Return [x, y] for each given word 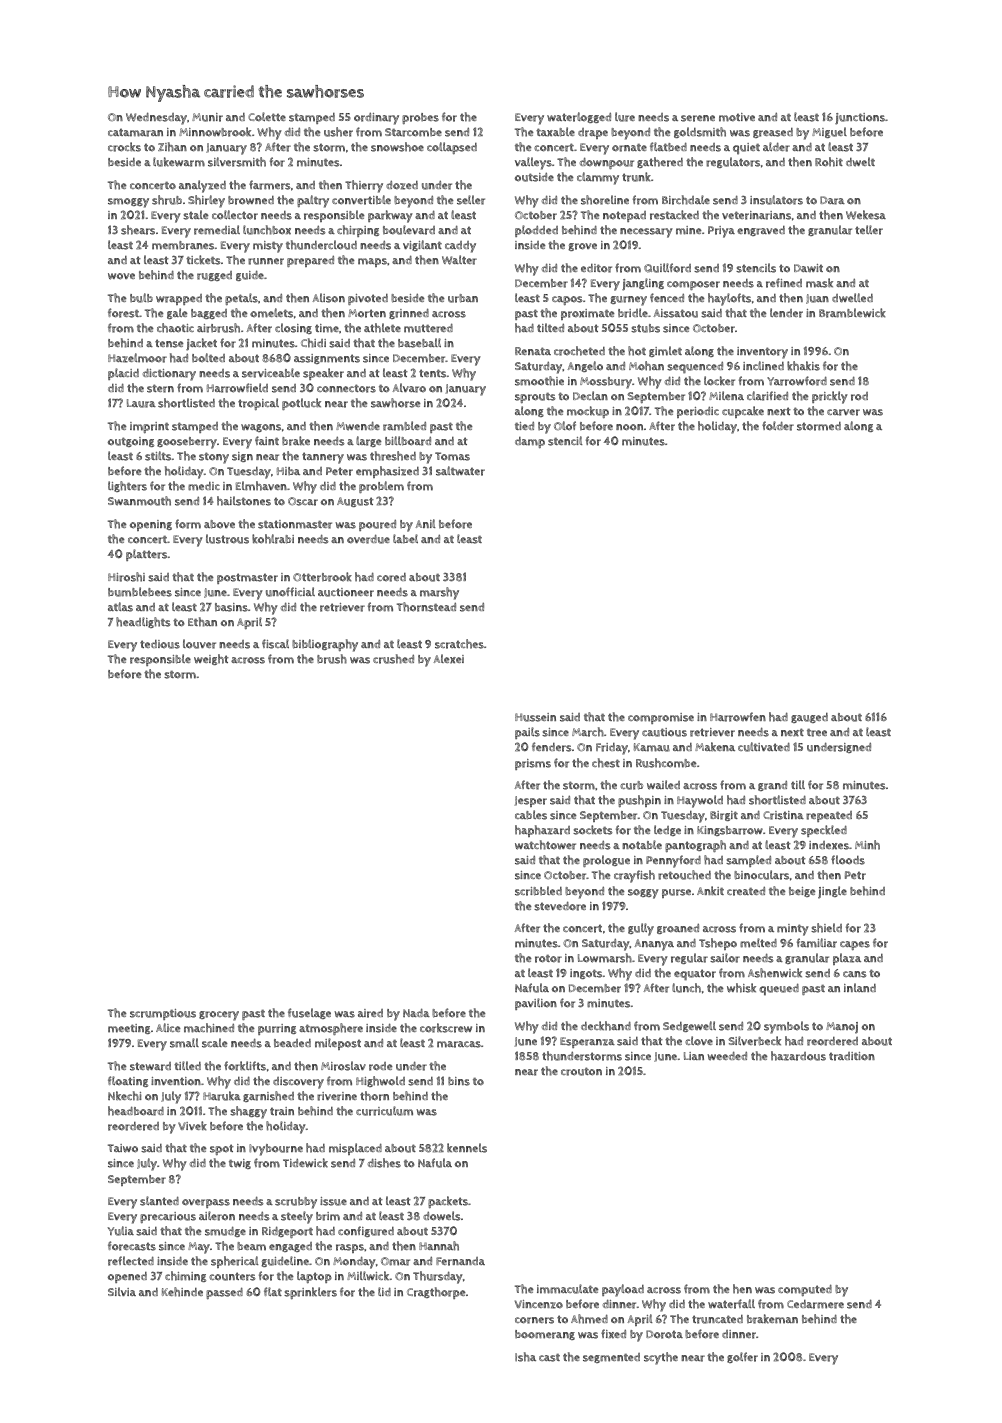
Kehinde [182, 1292]
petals [241, 299]
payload [623, 1290]
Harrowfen [738, 717]
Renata [533, 351]
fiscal [275, 644]
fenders [552, 747]
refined [784, 283]
